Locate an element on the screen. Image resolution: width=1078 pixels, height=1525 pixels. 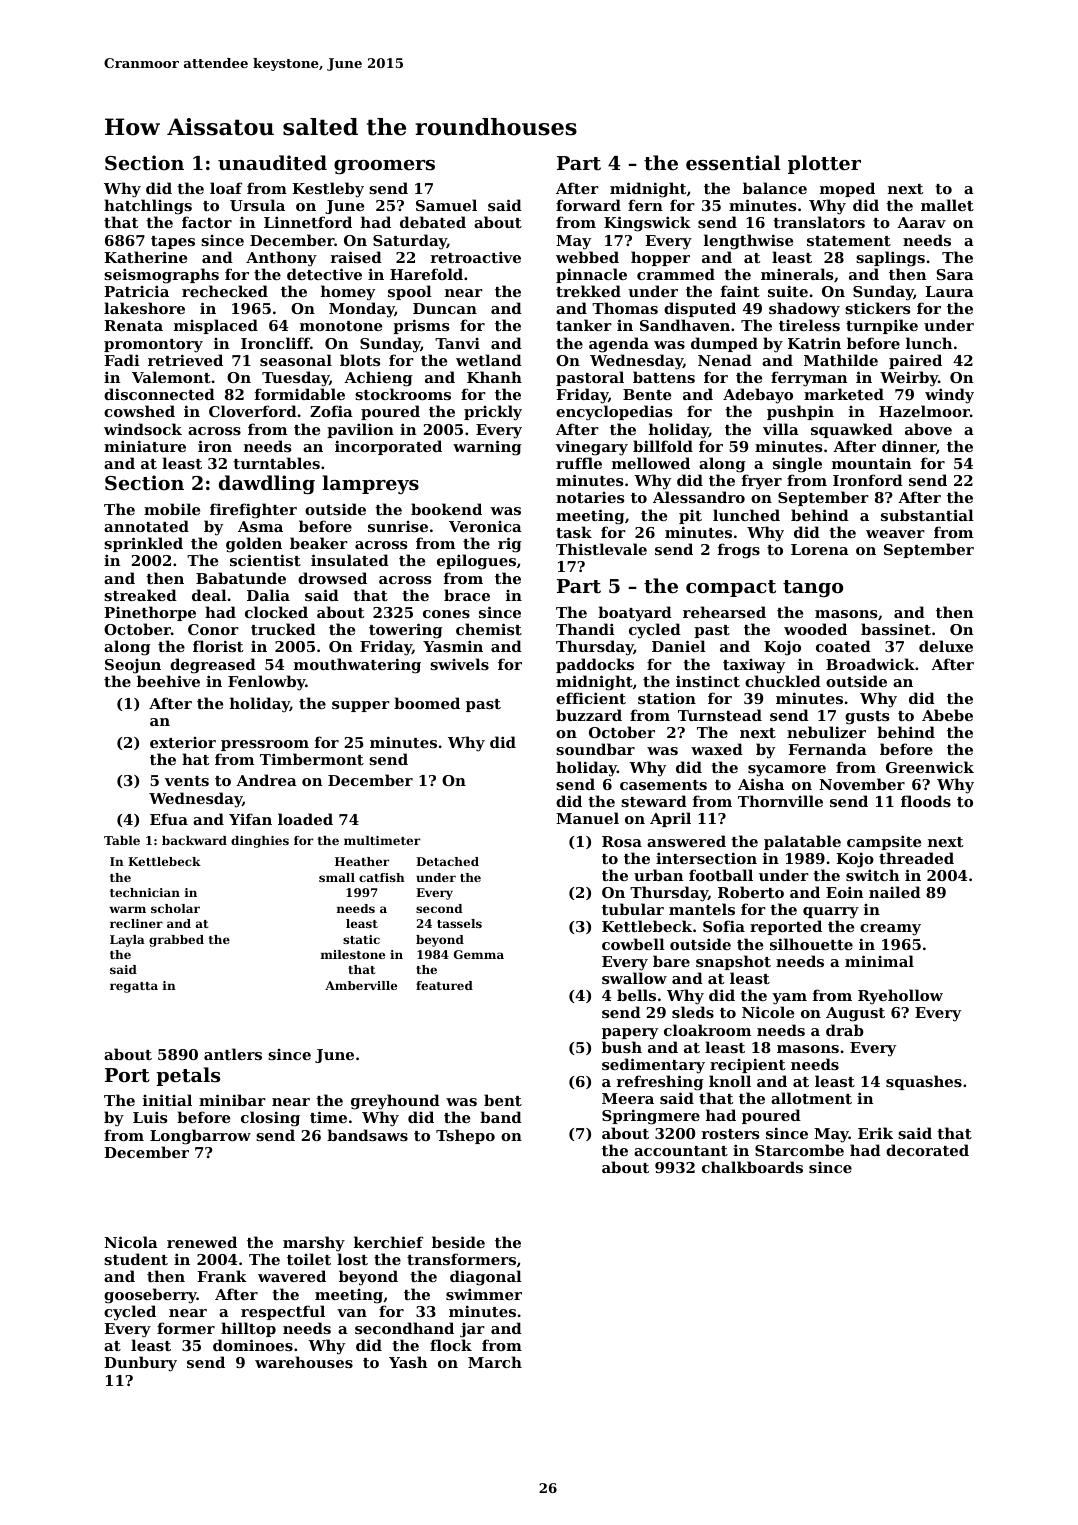
boomed is located at coordinates (427, 703).
